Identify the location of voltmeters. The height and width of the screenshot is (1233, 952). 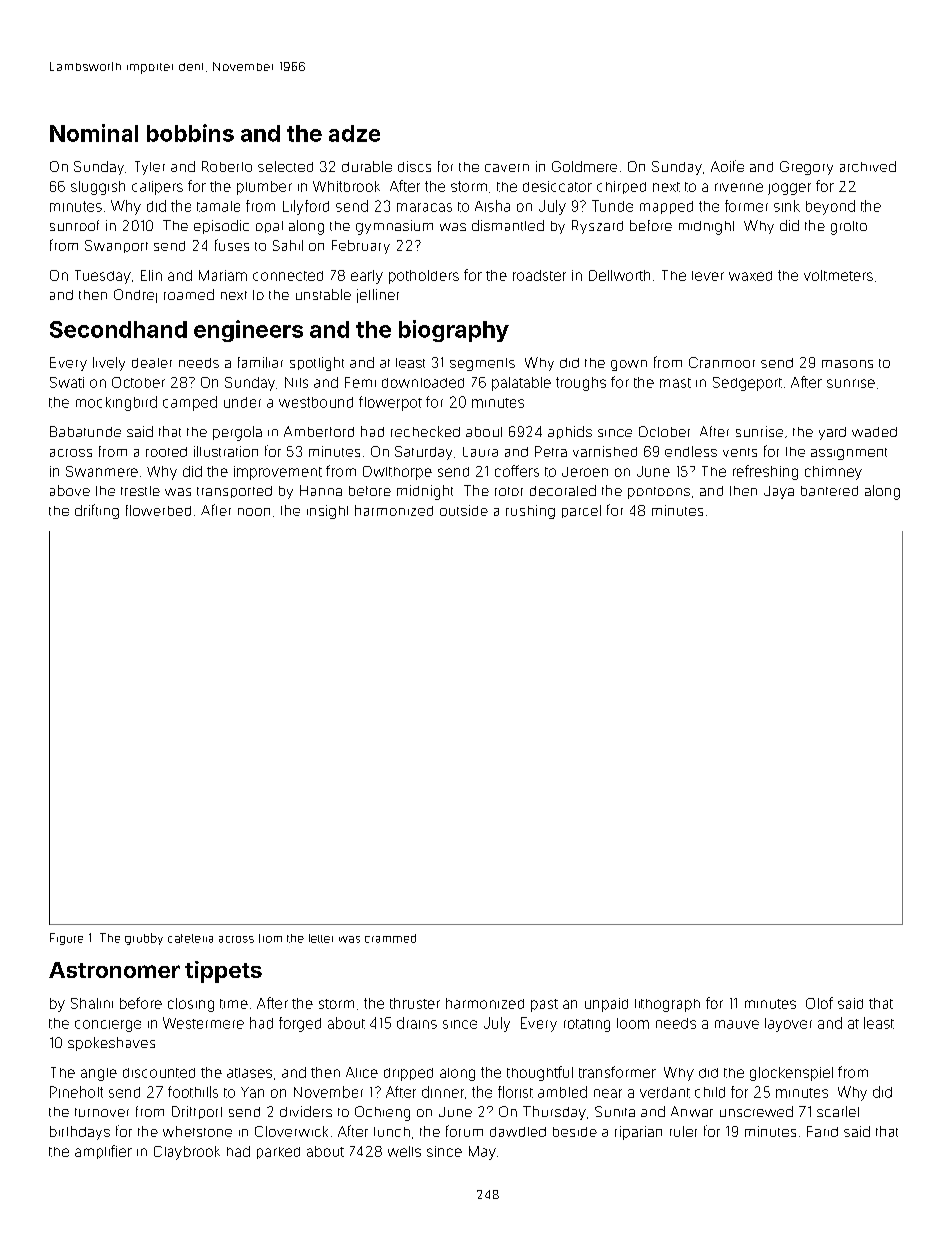
(838, 275).
